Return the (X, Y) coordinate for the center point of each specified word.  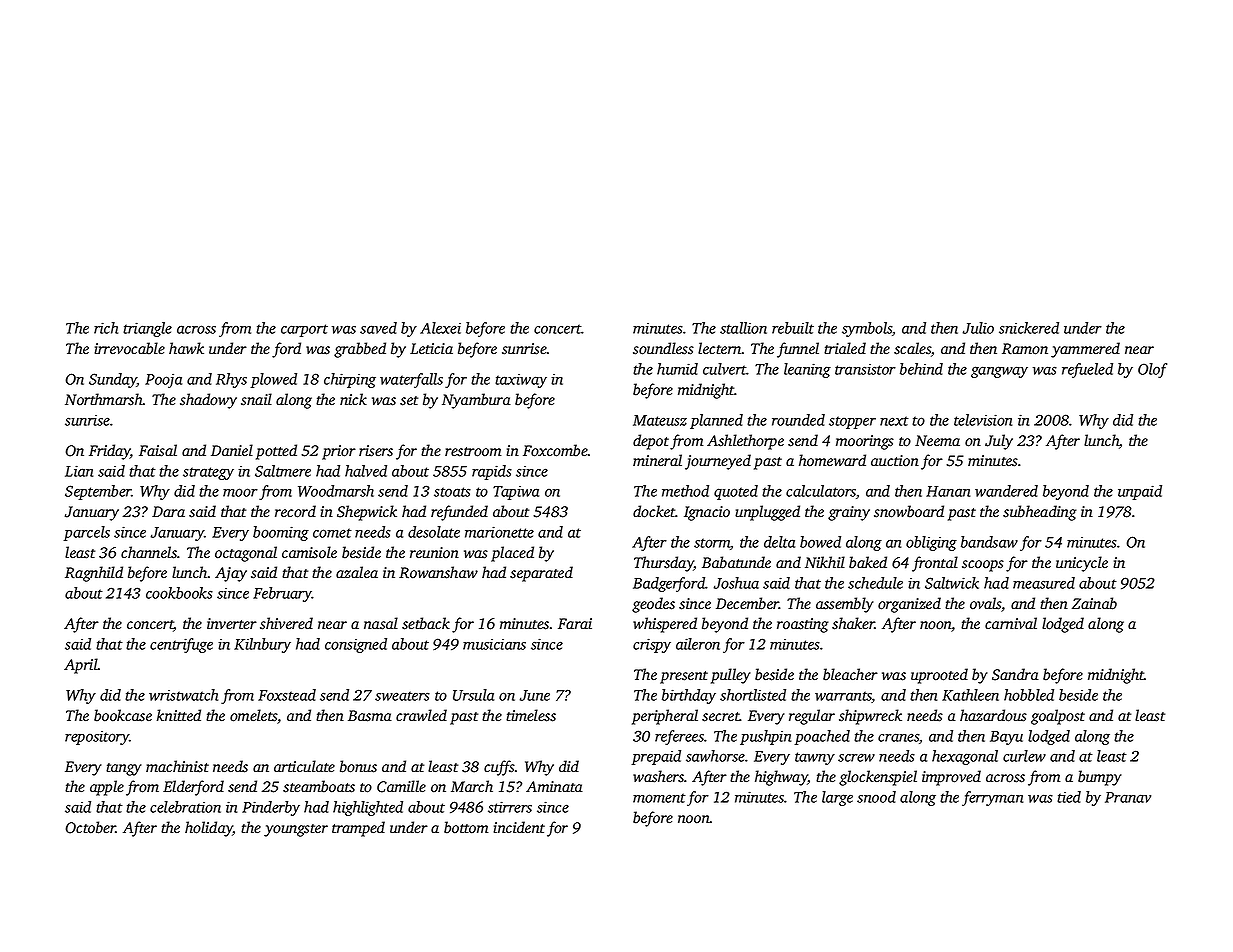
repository (97, 738)
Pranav (1128, 797)
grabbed (360, 350)
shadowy (208, 401)
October (91, 827)
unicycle (1082, 564)
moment (659, 798)
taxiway (521, 381)
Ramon (1025, 349)
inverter (232, 623)
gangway (999, 372)
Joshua (736, 583)
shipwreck (870, 717)
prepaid (656, 757)
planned (716, 421)
